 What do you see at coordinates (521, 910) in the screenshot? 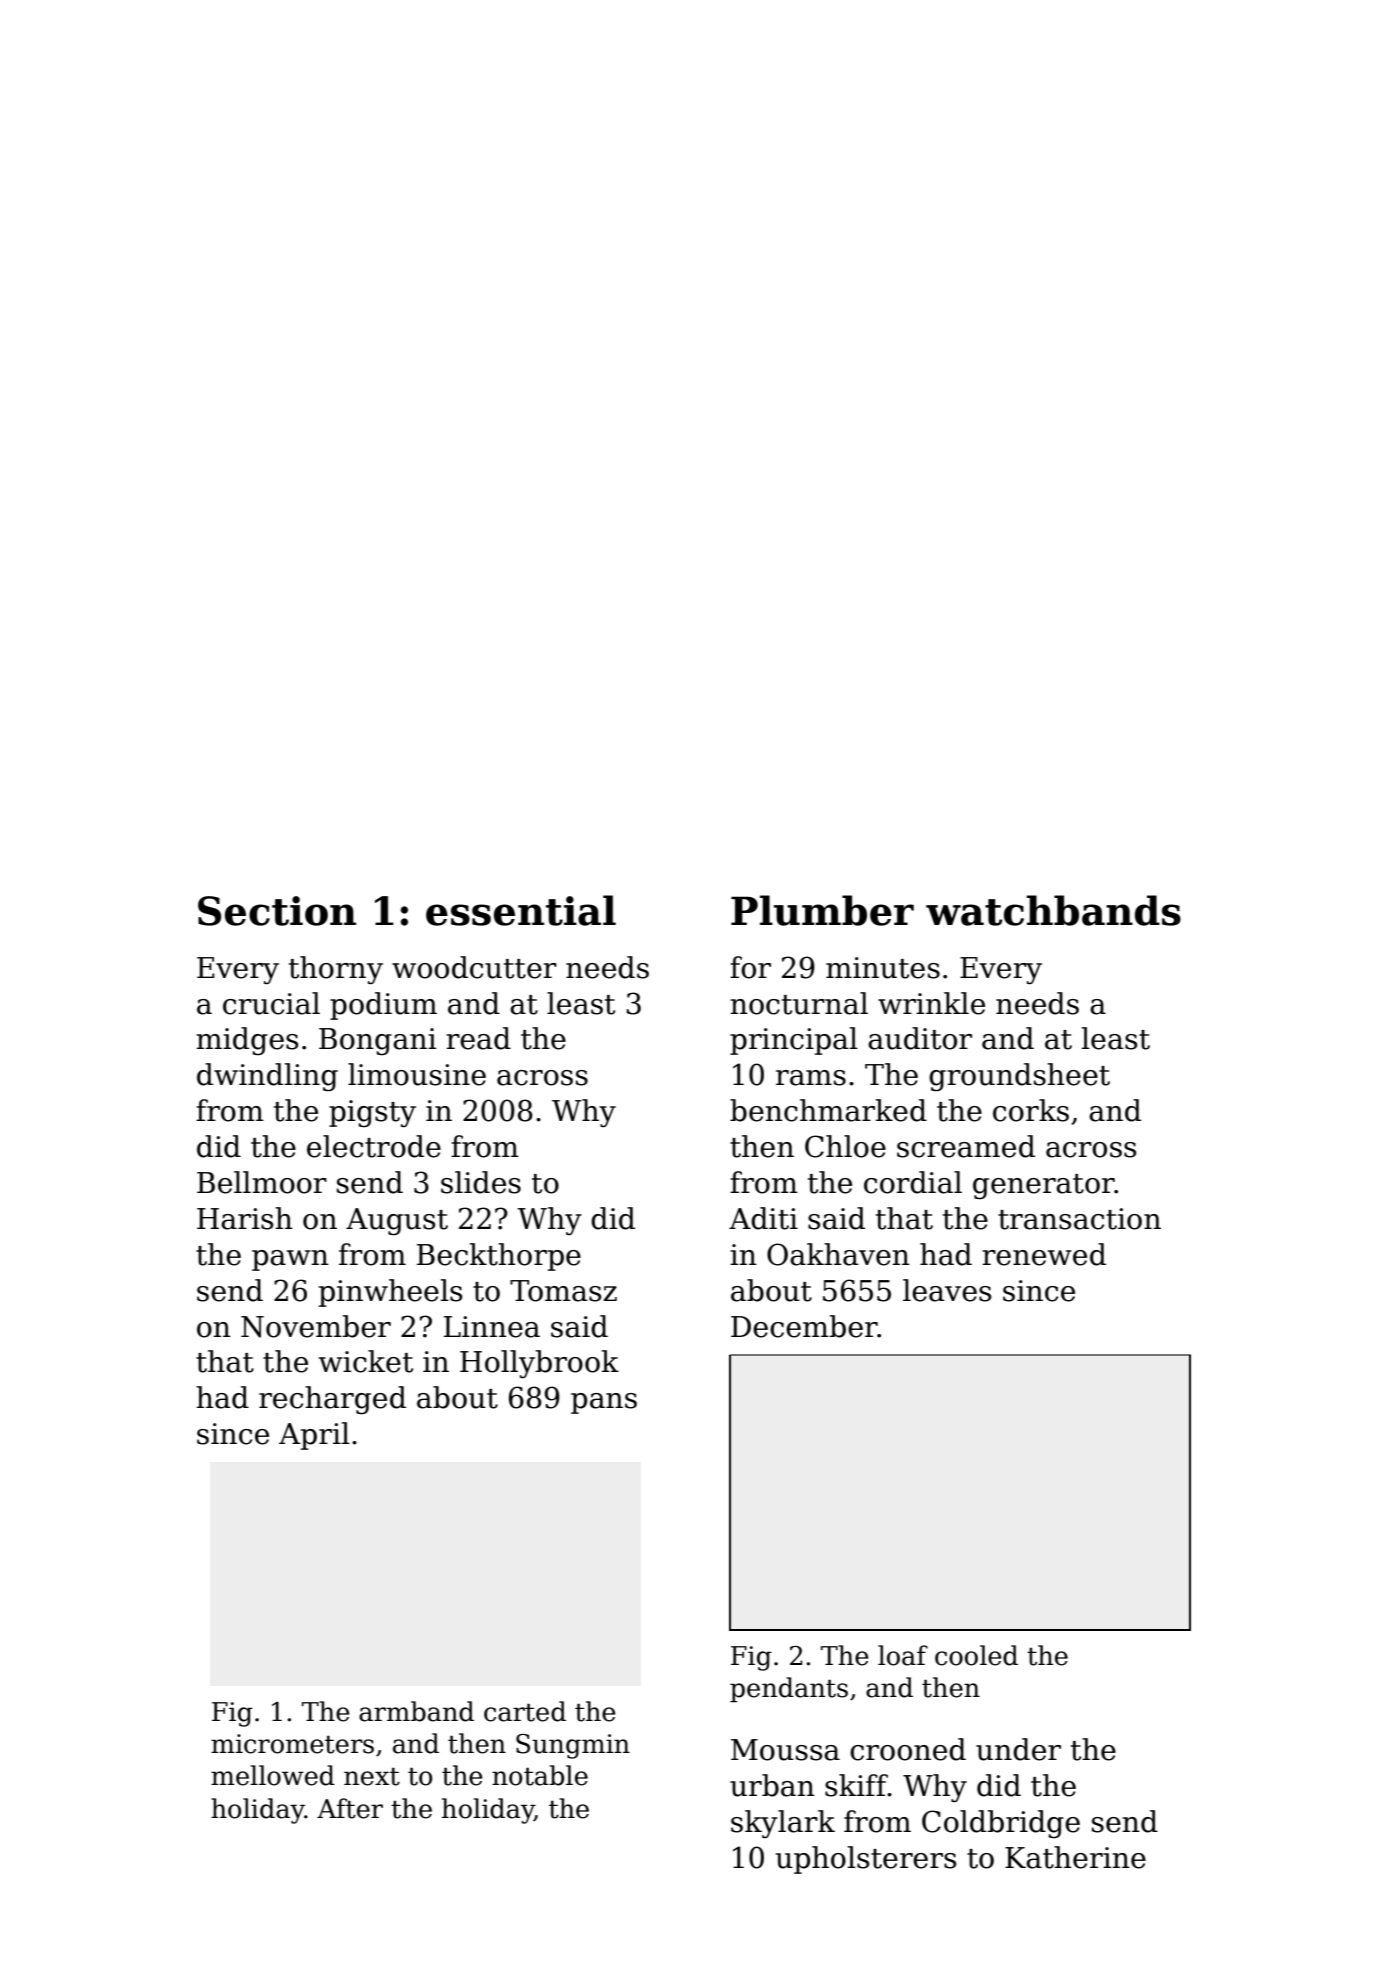
I see `essential` at bounding box center [521, 910].
